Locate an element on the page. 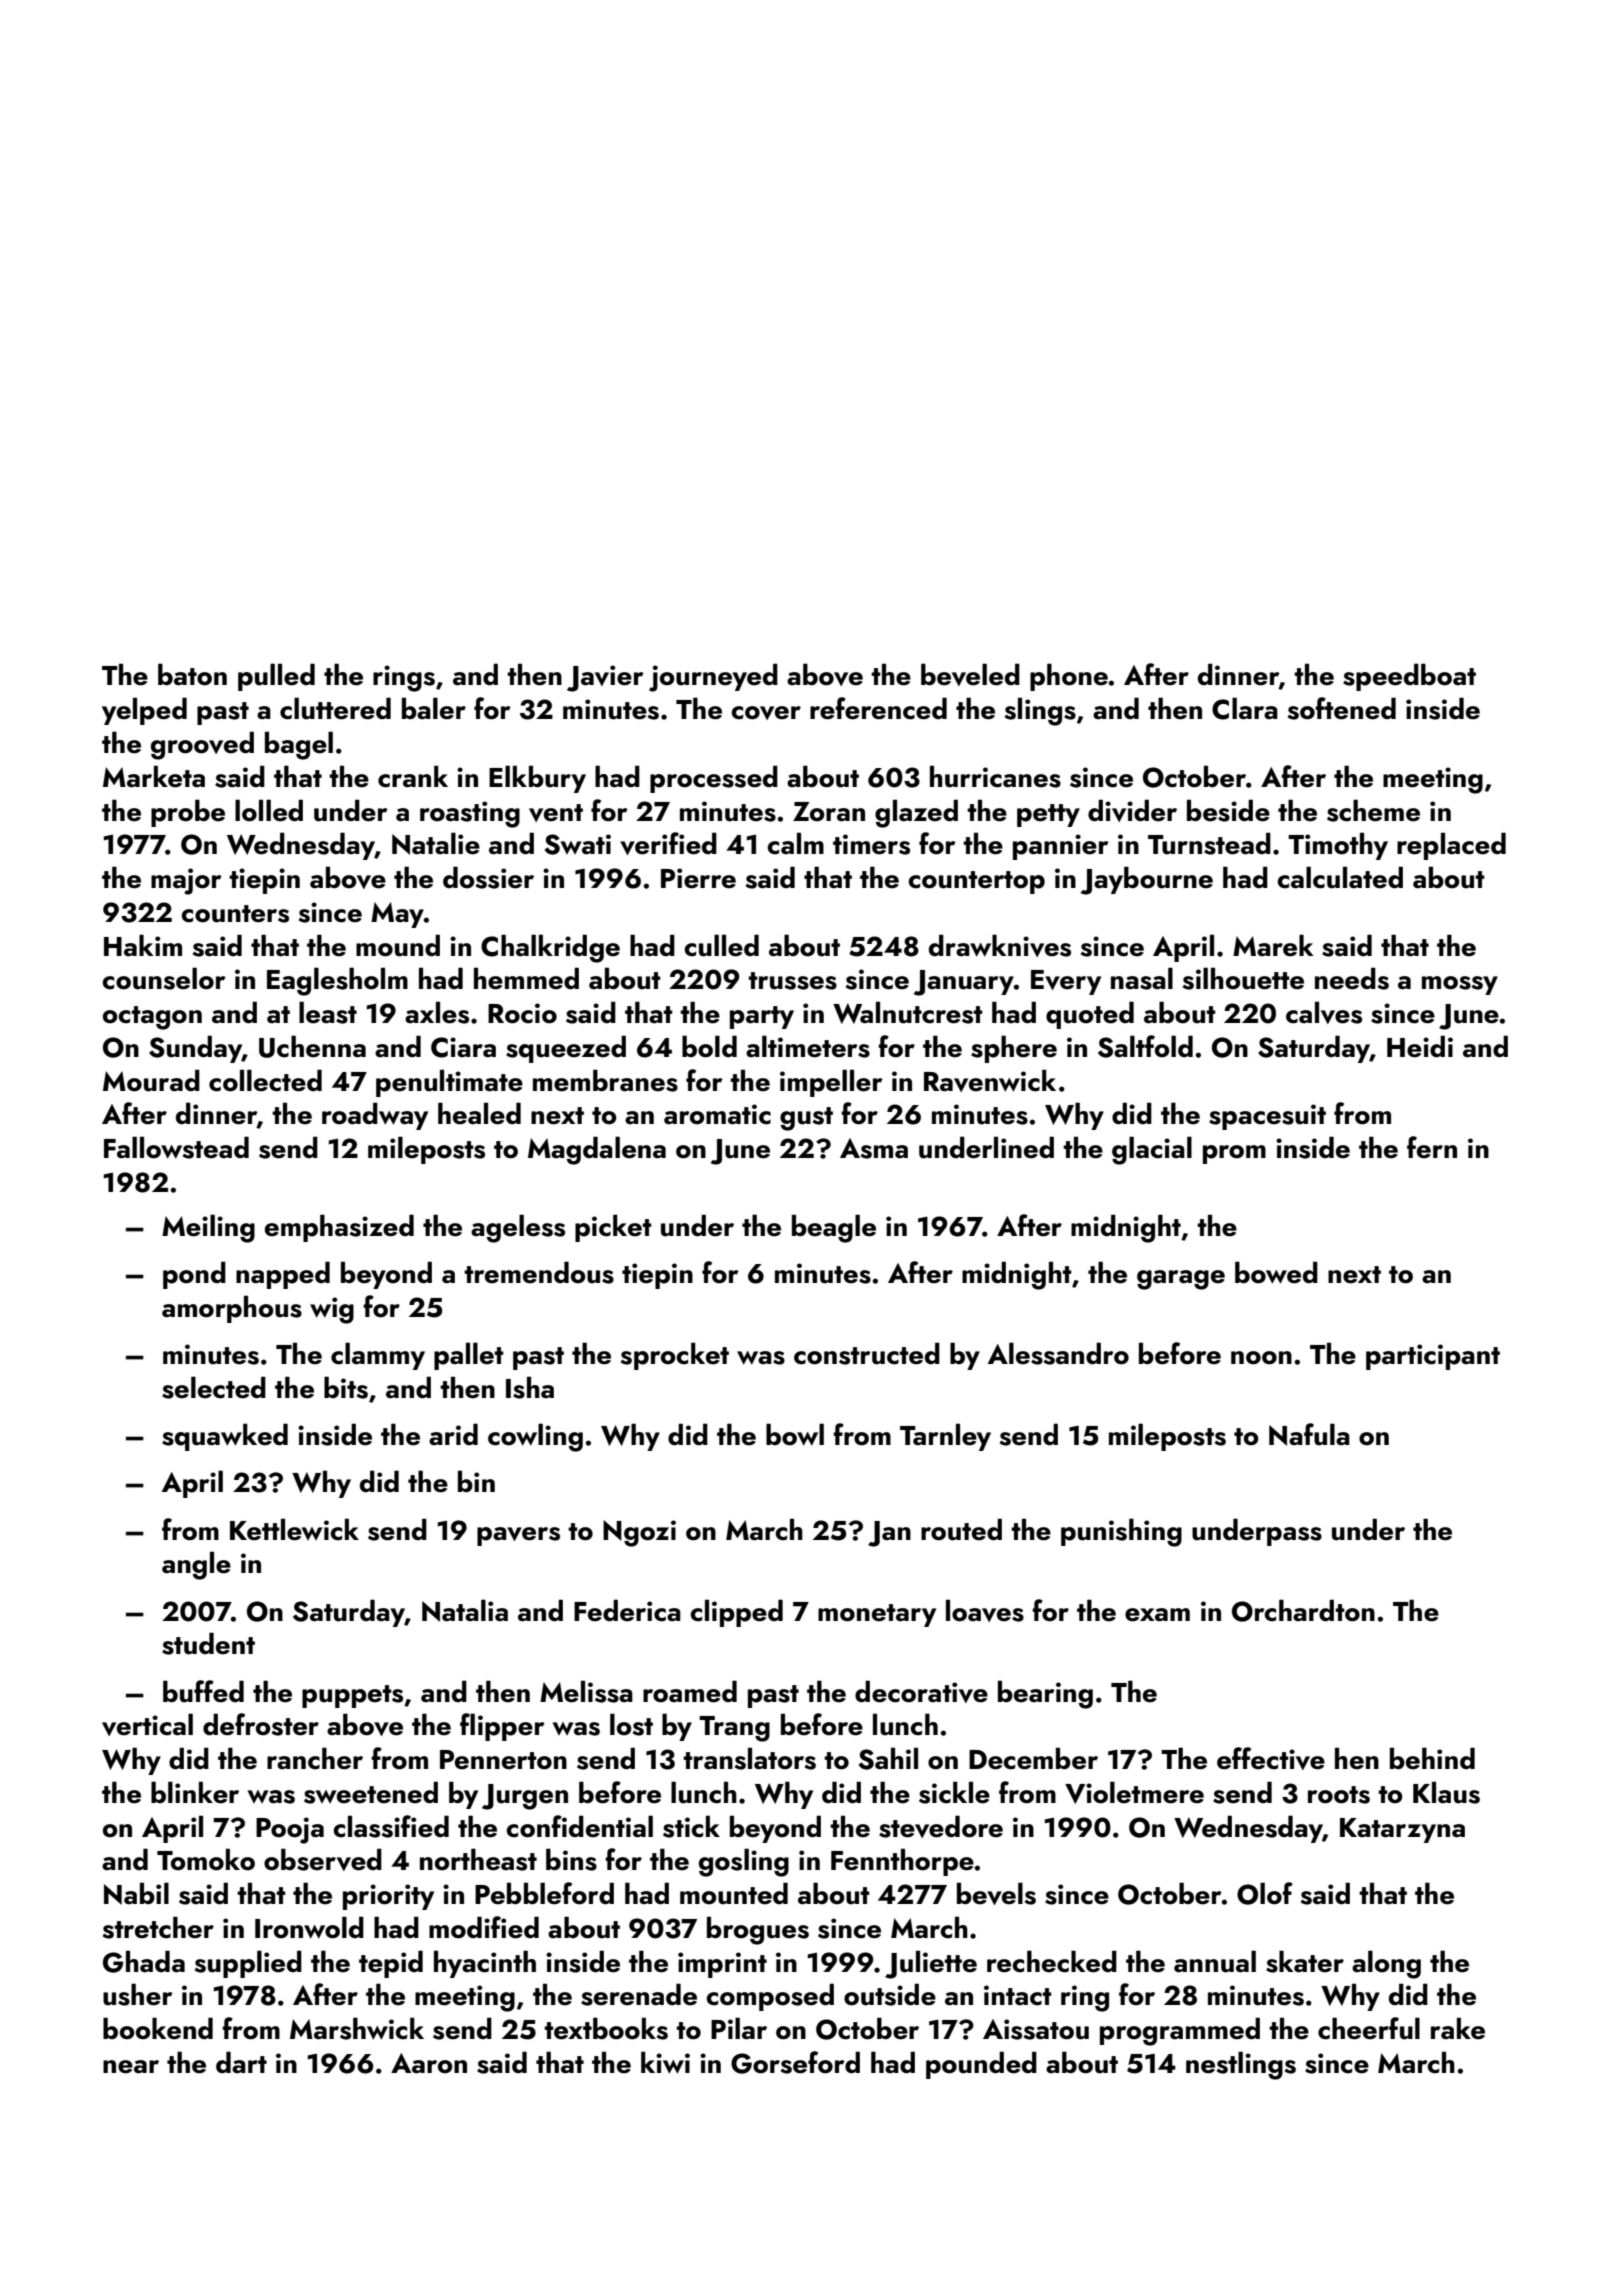 Image resolution: width=1620 pixels, height=2292 pixels. bowed is located at coordinates (1276, 1272).
